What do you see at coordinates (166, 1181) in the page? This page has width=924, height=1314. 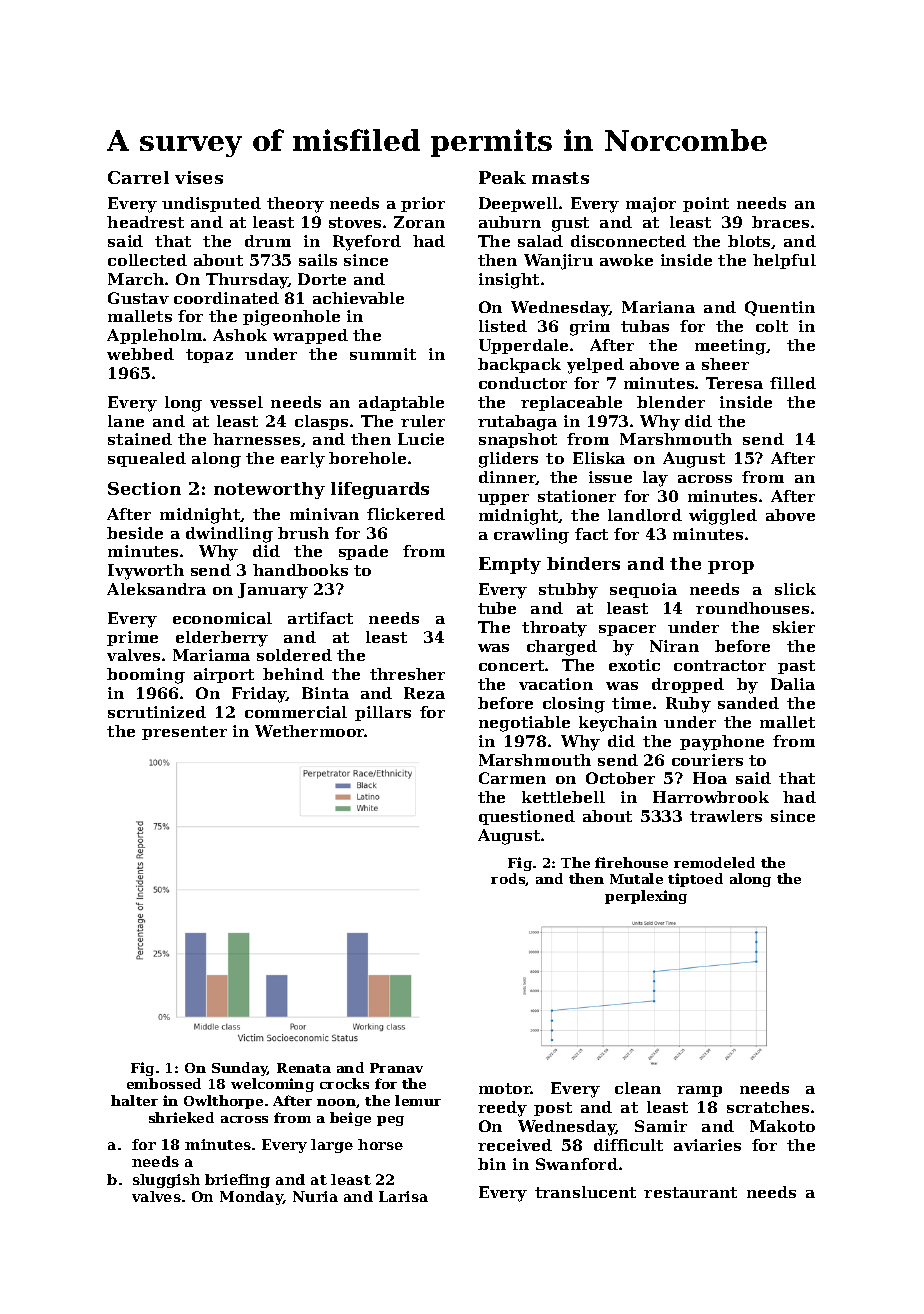 I see `sluggish` at bounding box center [166, 1181].
